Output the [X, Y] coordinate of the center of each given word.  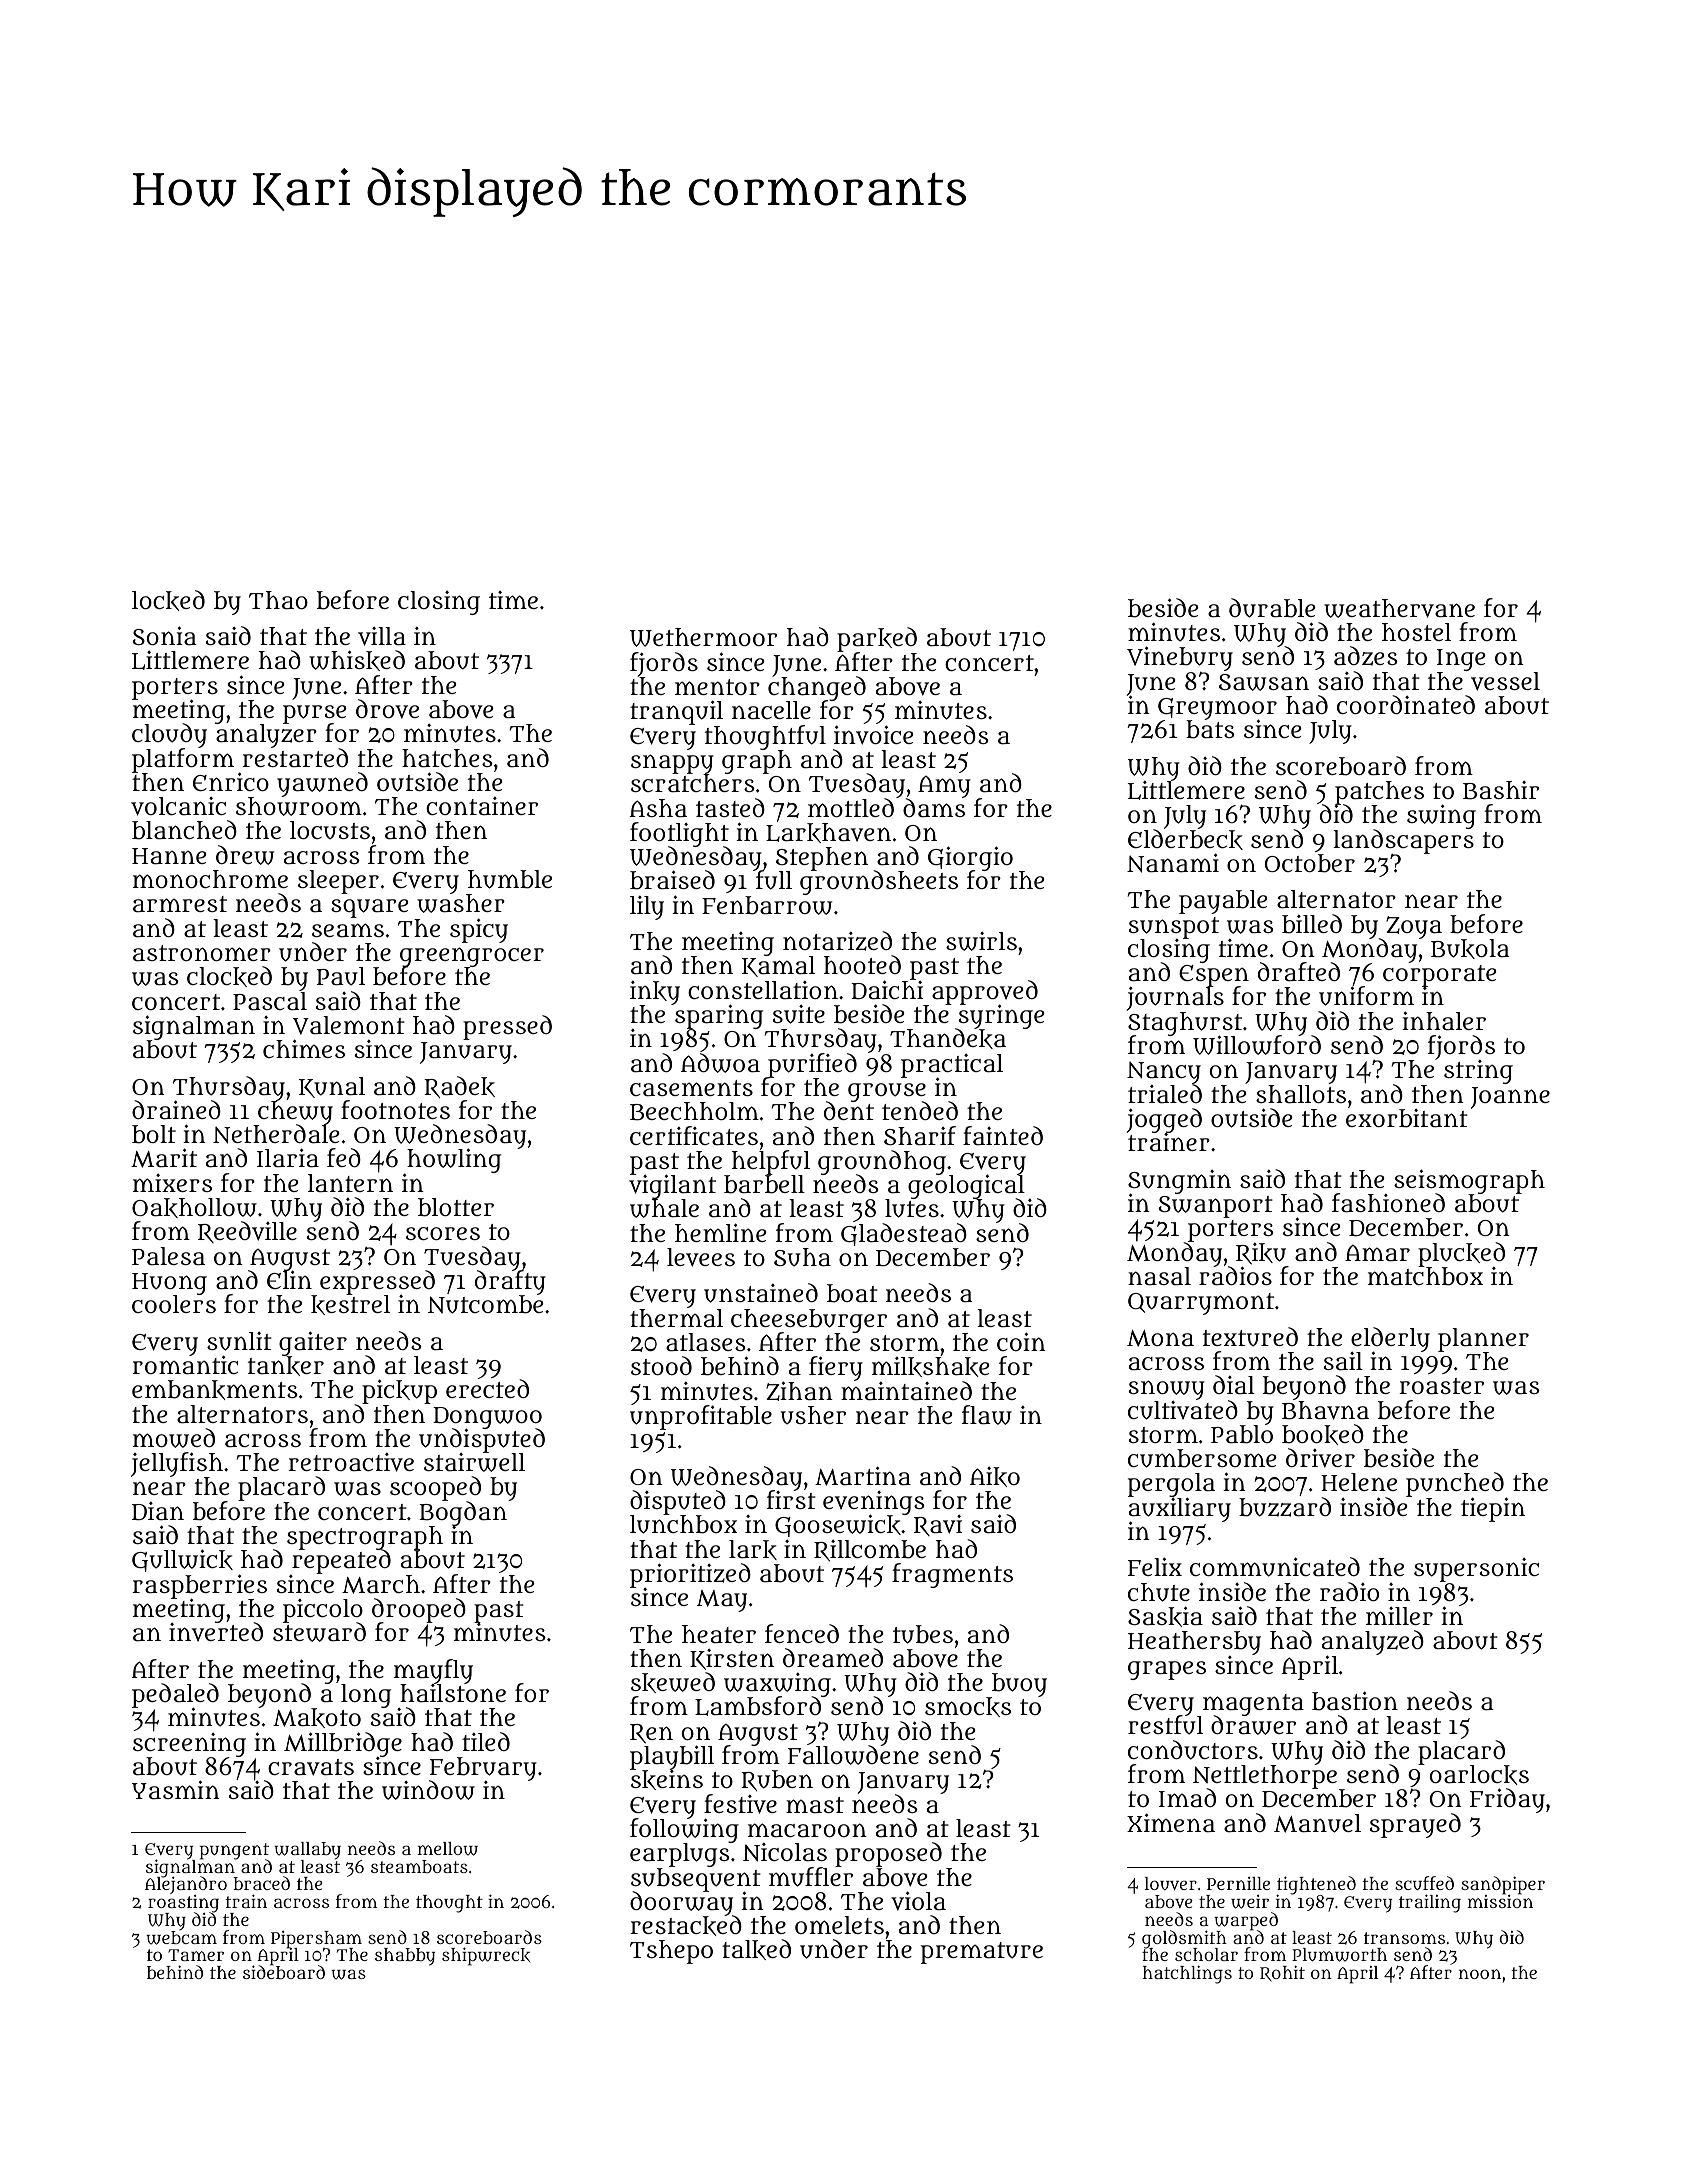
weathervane [1399, 608]
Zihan [799, 1391]
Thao [278, 600]
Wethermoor [703, 637]
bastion [1355, 1701]
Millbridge [343, 1744]
